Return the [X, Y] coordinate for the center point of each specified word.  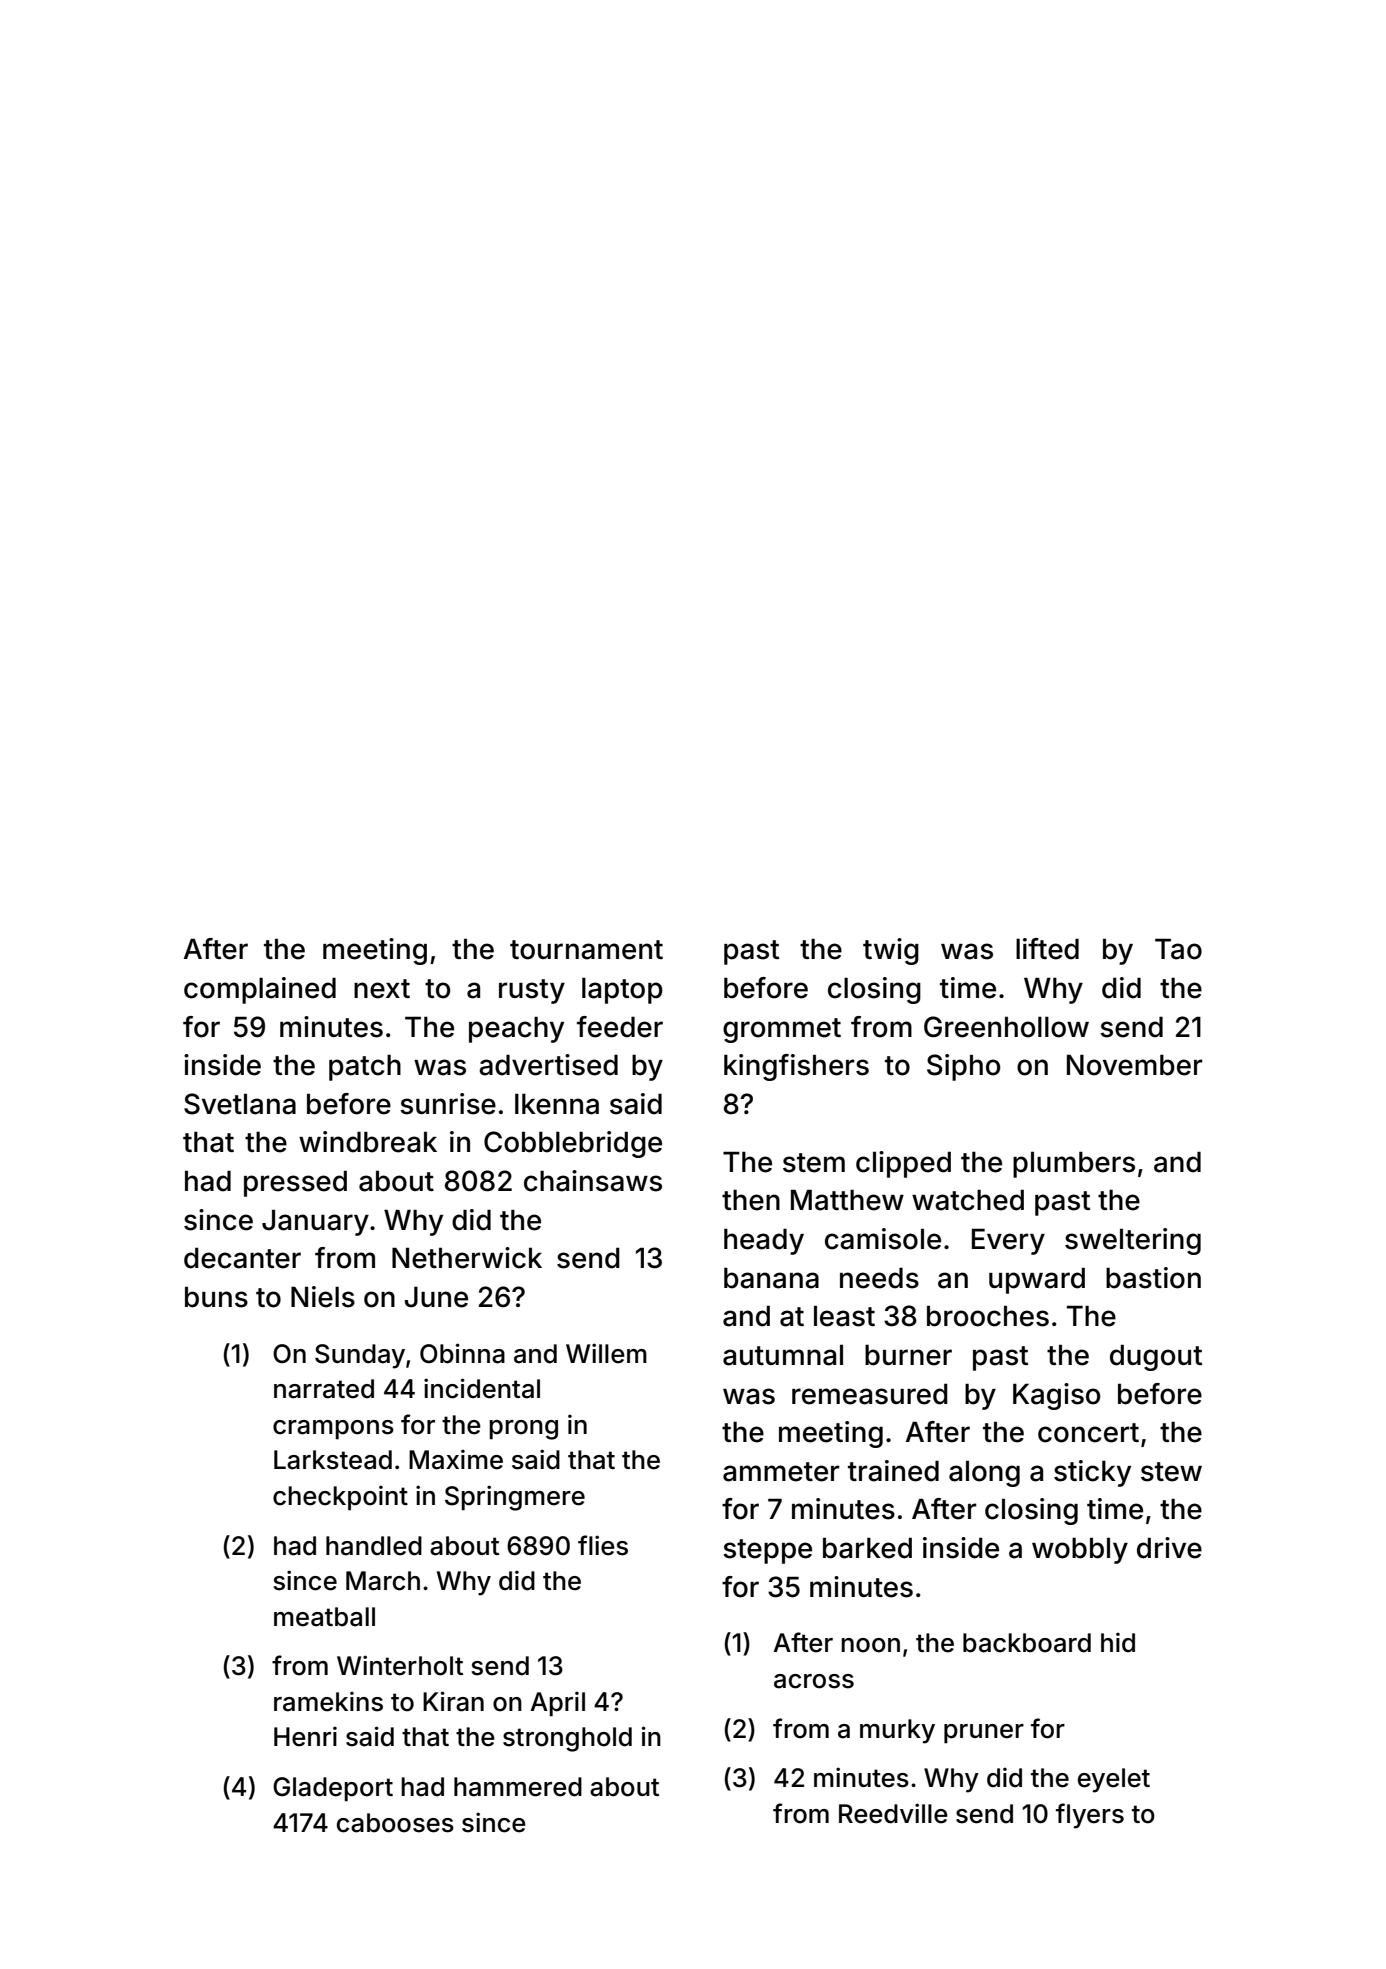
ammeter [781, 1472]
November [1135, 1065]
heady [764, 1241]
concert [1088, 1433]
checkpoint [340, 1498]
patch [365, 1068]
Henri [305, 1736]
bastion [1153, 1278]
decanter [242, 1258]
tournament [586, 950]
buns [216, 1297]
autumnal [783, 1355]
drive [1169, 1548]
